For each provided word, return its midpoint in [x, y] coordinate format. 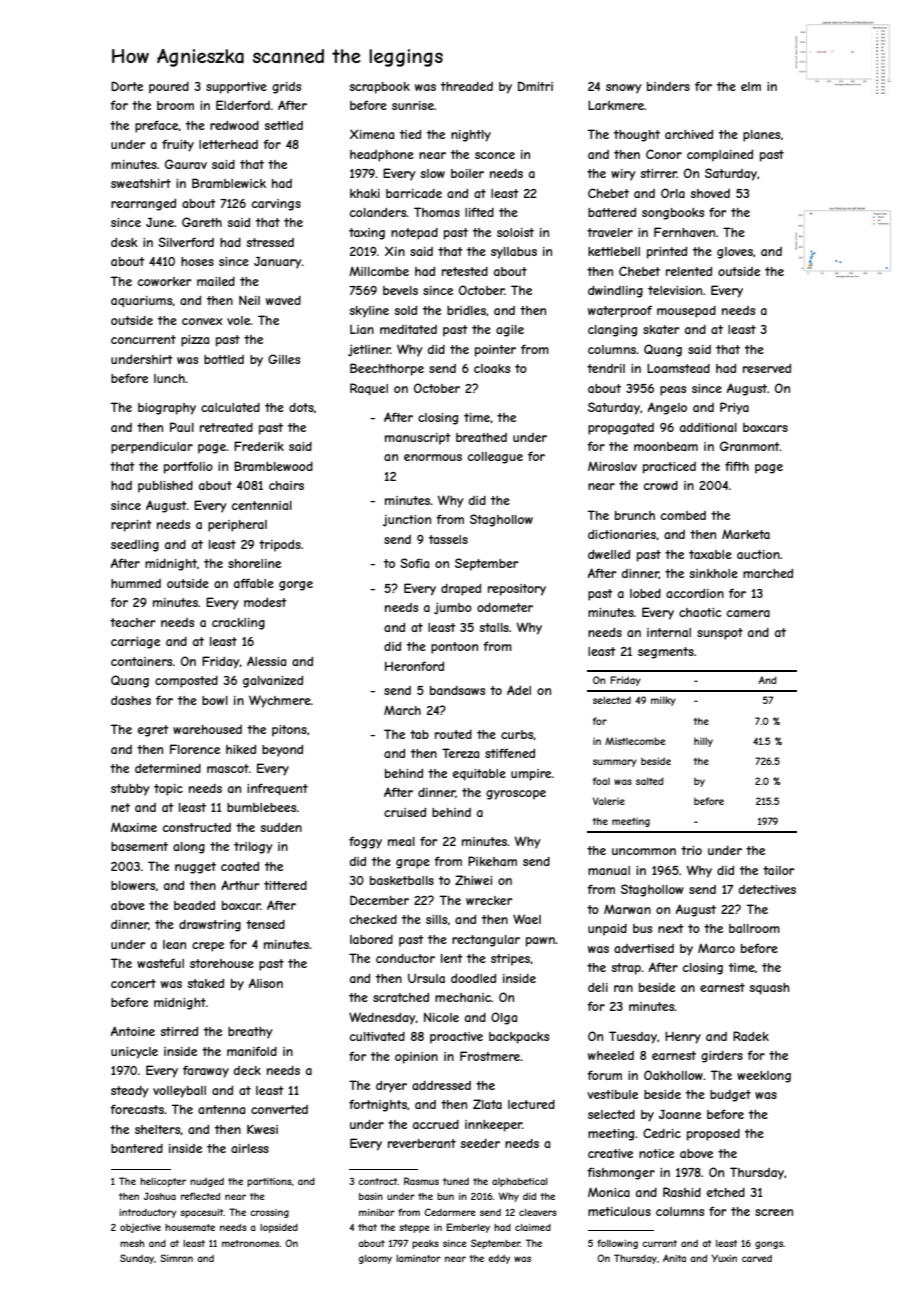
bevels [400, 290]
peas [673, 391]
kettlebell [614, 251]
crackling [238, 624]
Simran [176, 1258]
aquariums [142, 302]
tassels [448, 539]
